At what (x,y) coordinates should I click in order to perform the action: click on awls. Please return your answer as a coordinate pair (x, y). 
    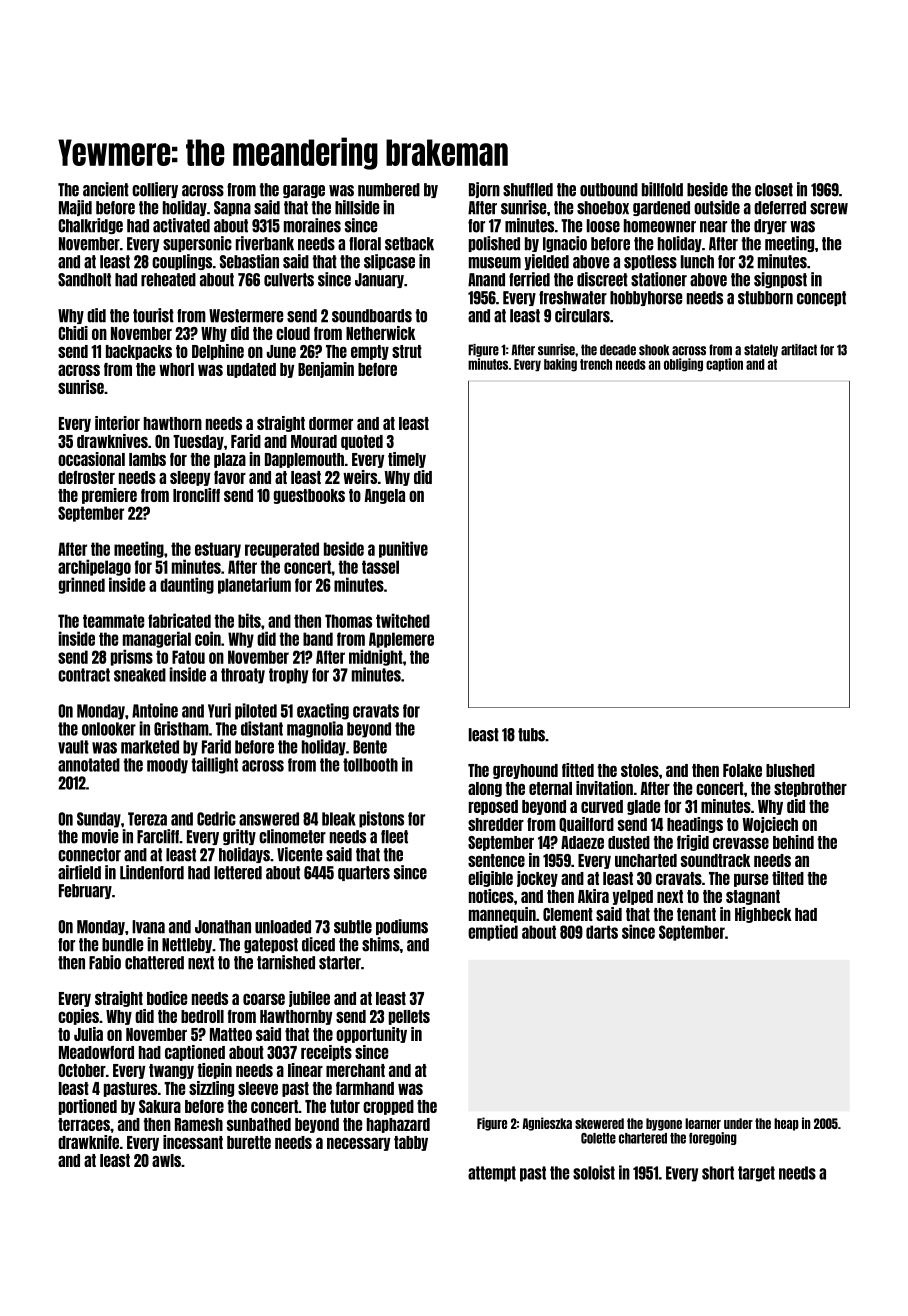
    Looking at the image, I should click on (166, 1160).
